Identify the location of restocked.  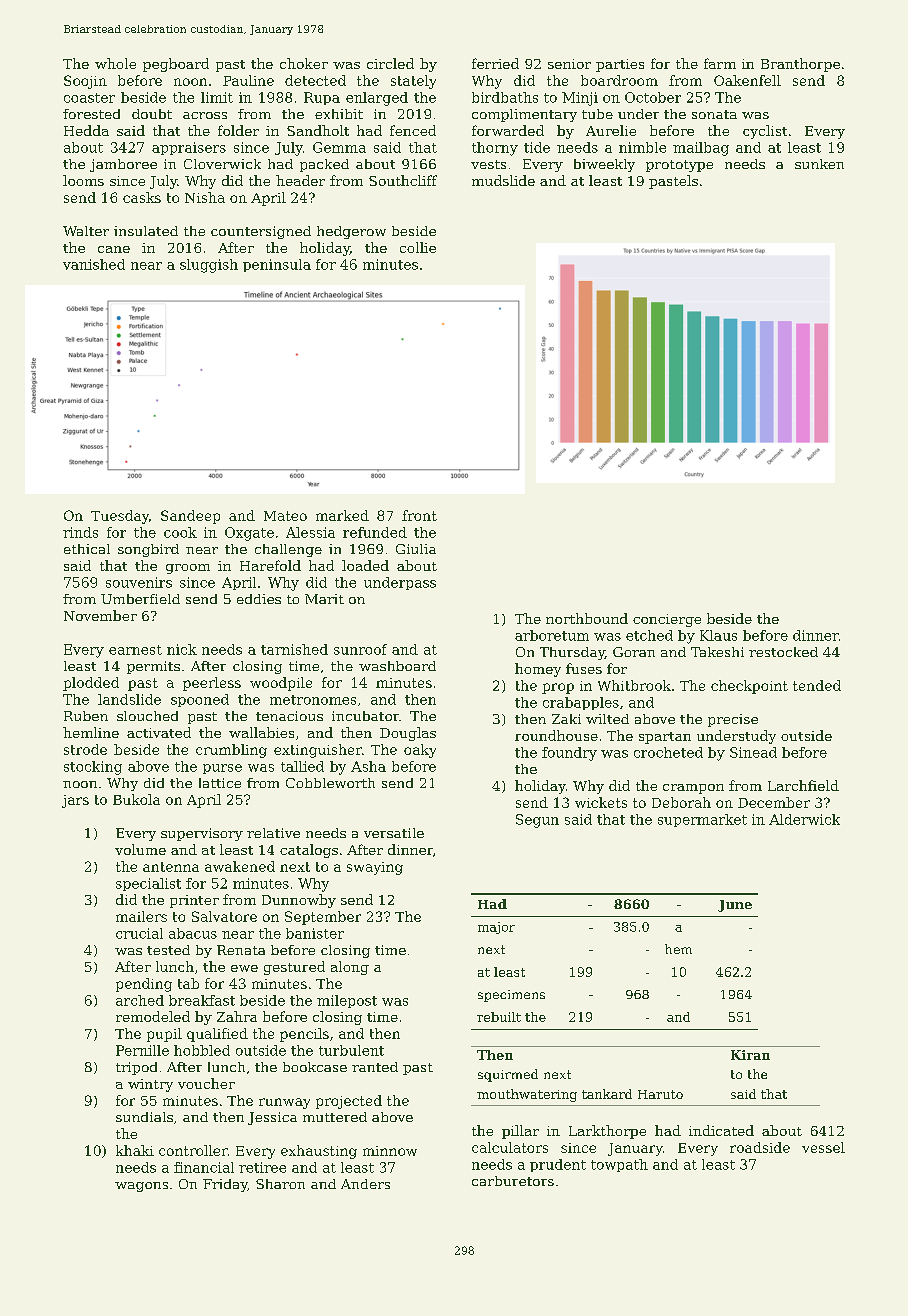
(783, 652).
